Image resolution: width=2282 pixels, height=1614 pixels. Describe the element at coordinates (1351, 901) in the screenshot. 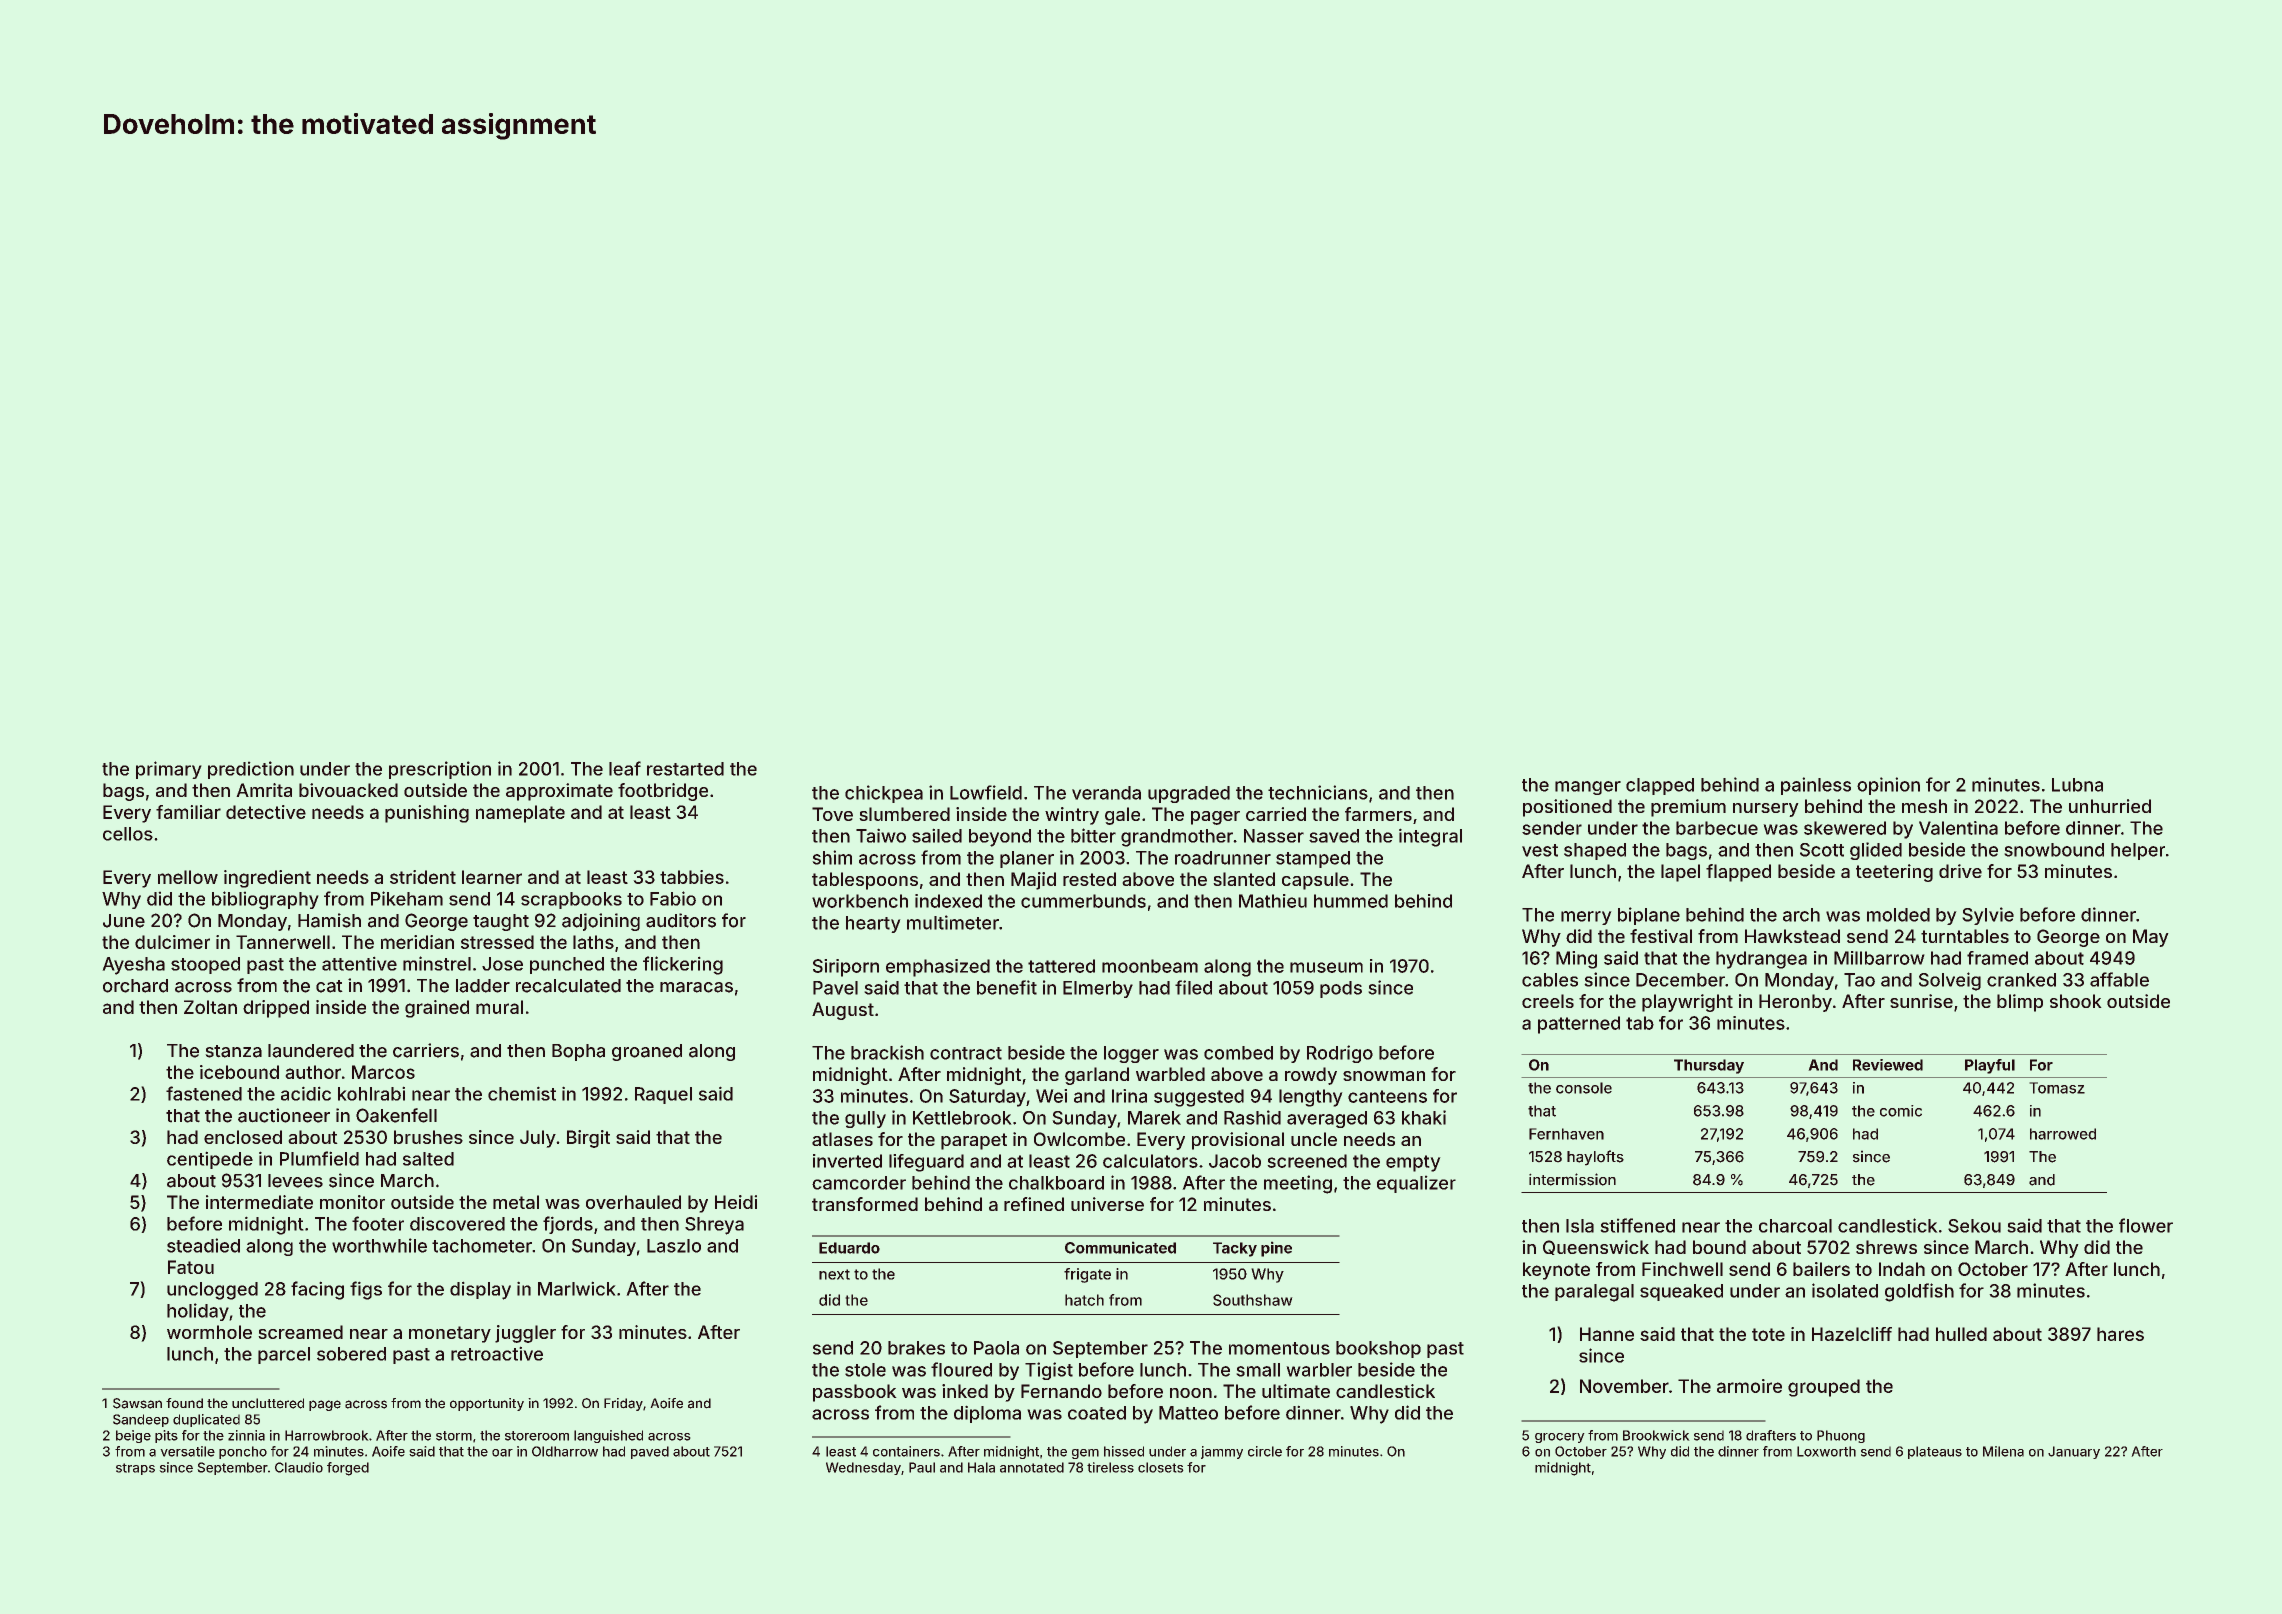

I see `hummed` at that location.
